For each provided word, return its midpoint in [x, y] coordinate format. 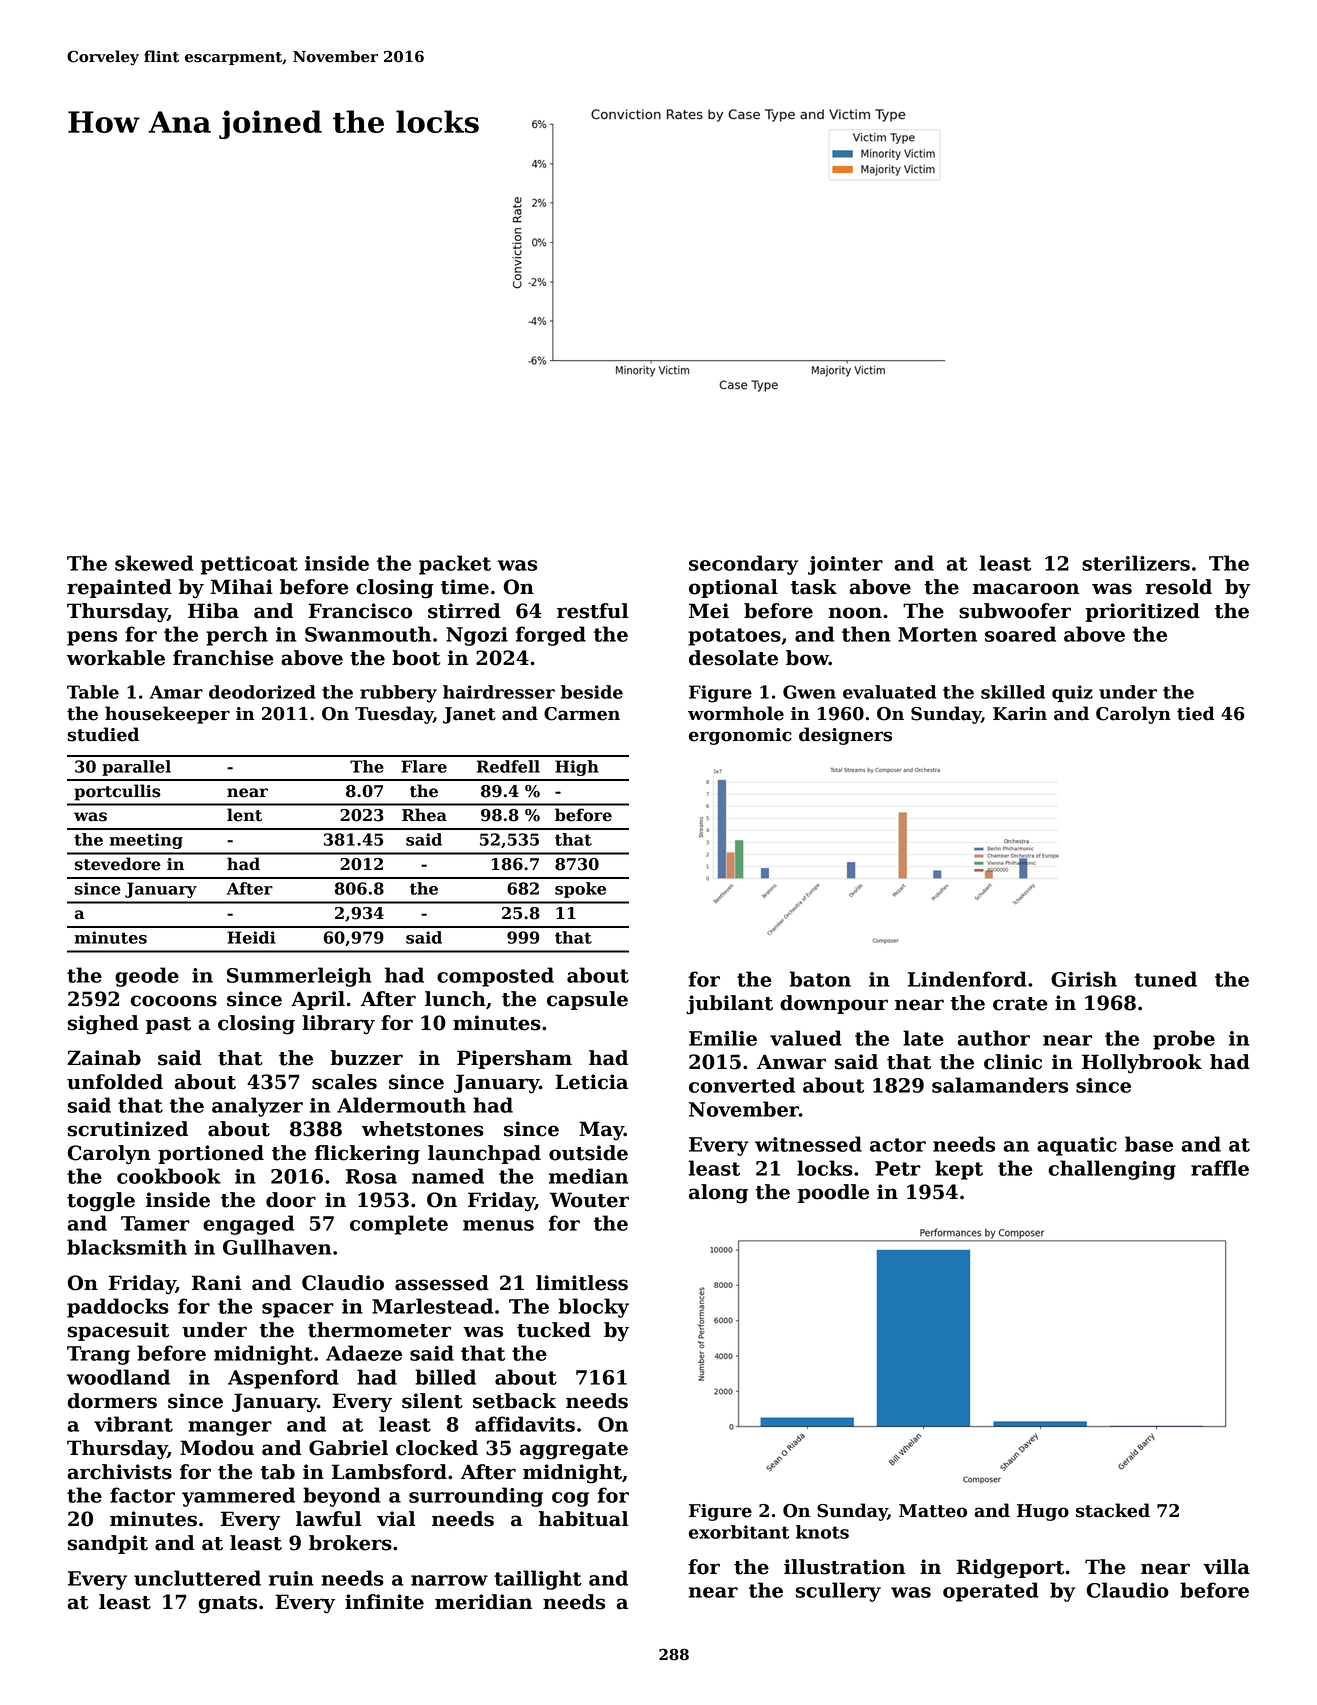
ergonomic [740, 736]
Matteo [933, 1511]
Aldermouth [401, 1105]
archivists [120, 1472]
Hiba [213, 611]
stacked [1113, 1510]
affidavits [525, 1424]
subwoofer [1015, 611]
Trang [98, 1355]
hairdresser [499, 692]
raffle [1220, 1168]
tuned [1166, 979]
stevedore [118, 864]
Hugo [1043, 1512]
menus [498, 1225]
